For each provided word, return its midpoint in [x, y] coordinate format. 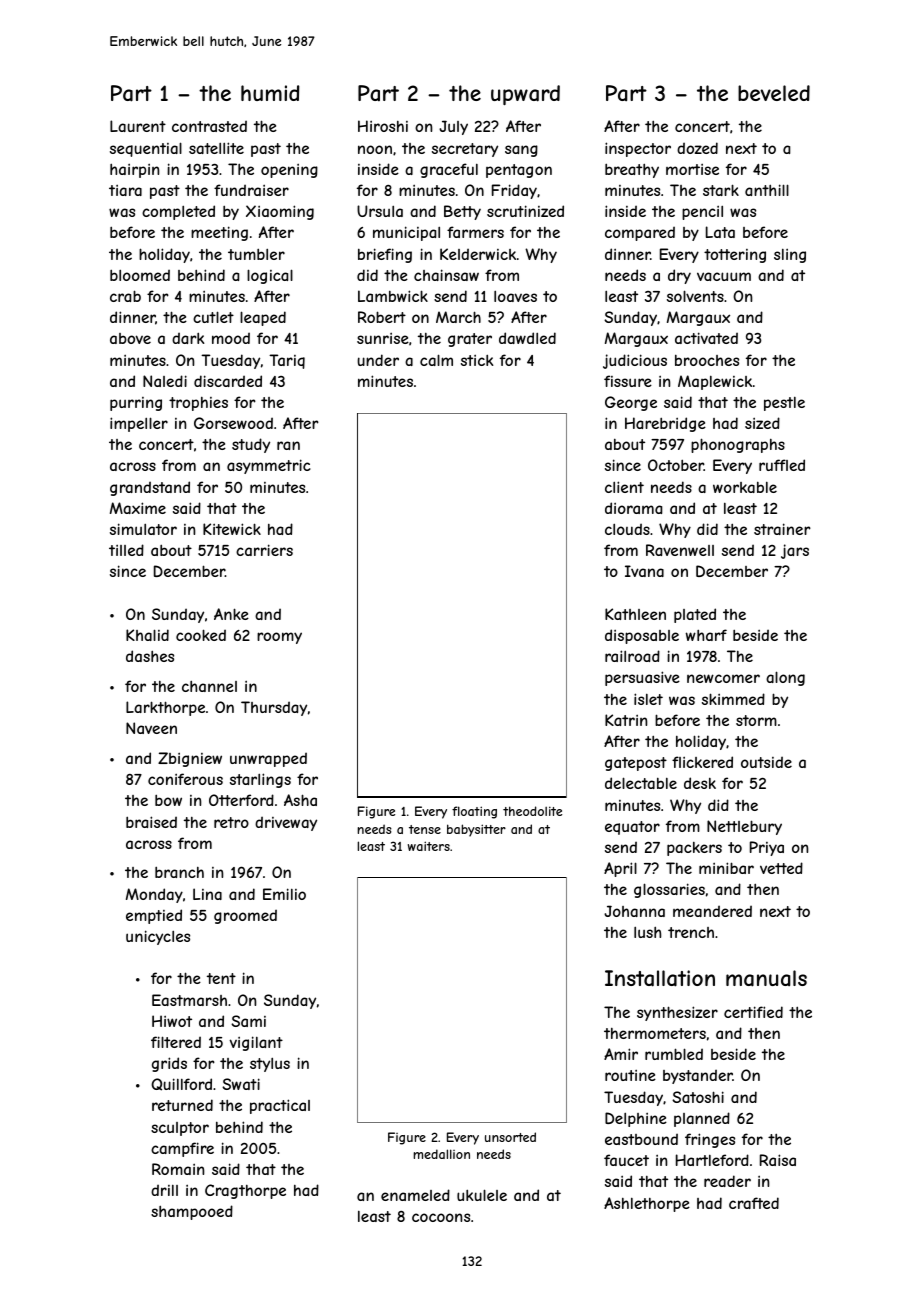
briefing [385, 255]
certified [753, 1012]
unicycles [158, 937]
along [785, 678]
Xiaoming [280, 212]
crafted [754, 1203]
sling [790, 255]
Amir [621, 1054]
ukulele [482, 1195]
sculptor [180, 1129]
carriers [264, 550]
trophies [198, 404]
